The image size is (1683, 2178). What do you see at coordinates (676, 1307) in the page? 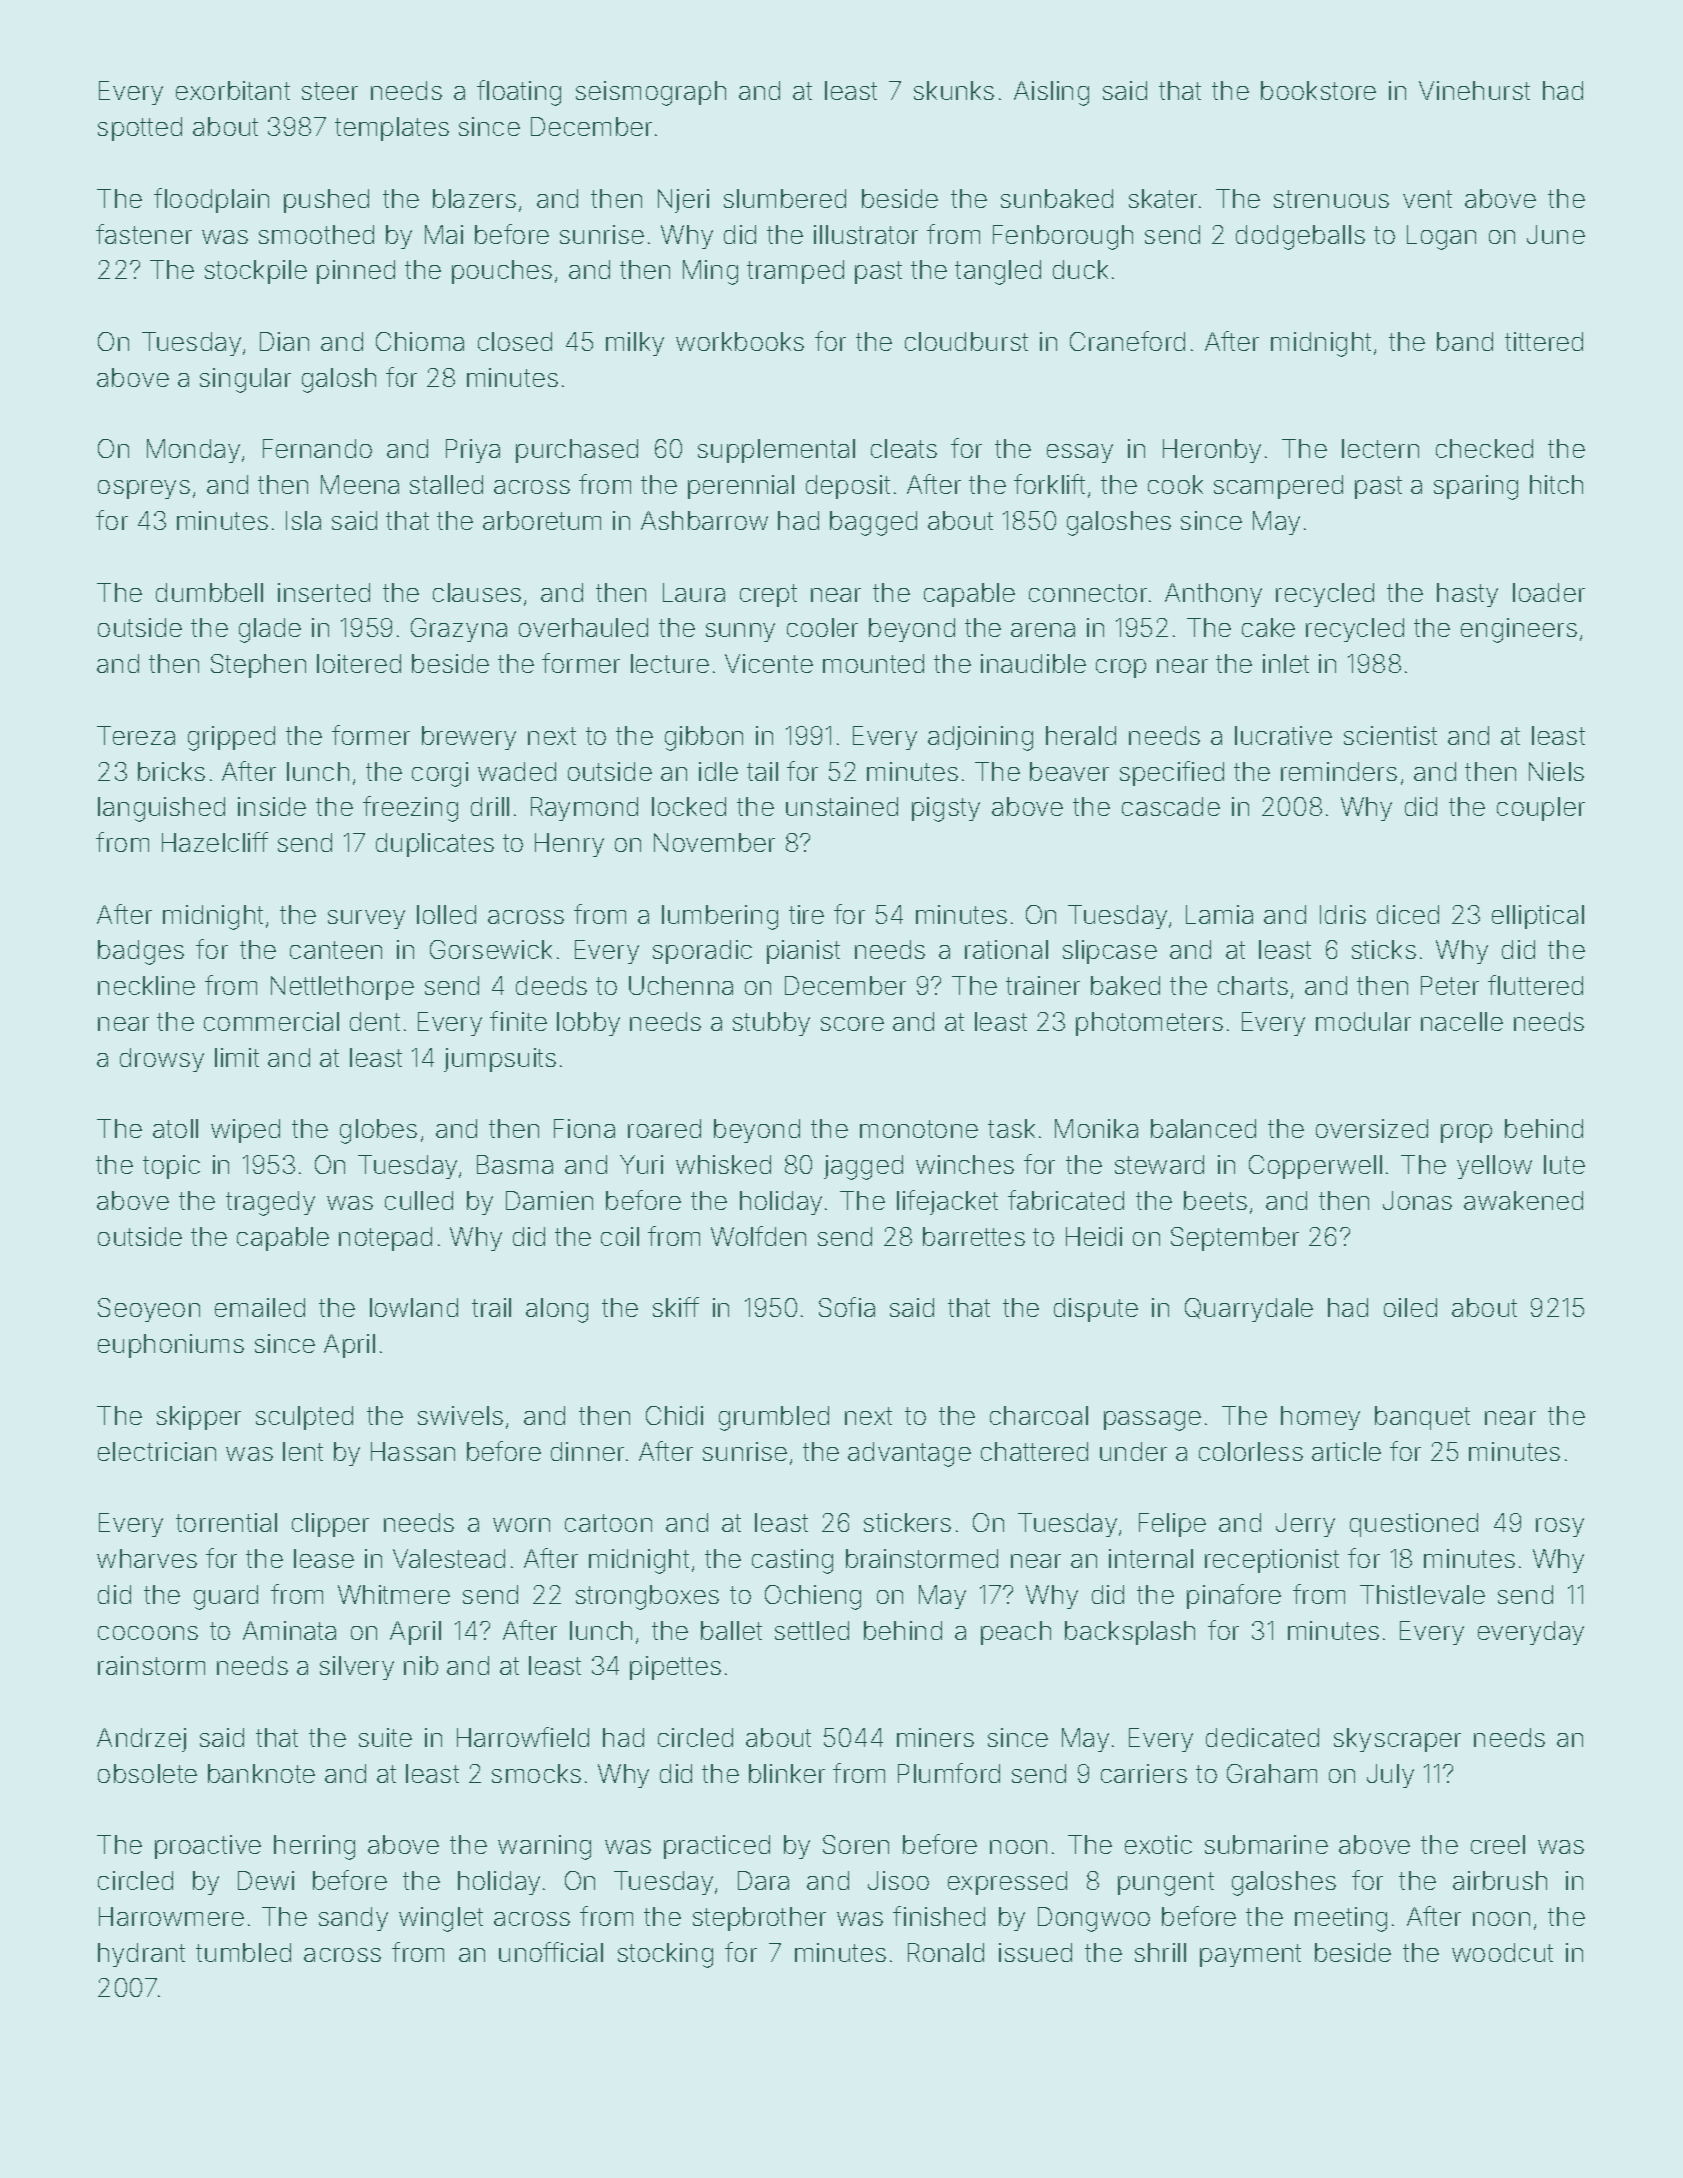
I see `skiff` at bounding box center [676, 1307].
